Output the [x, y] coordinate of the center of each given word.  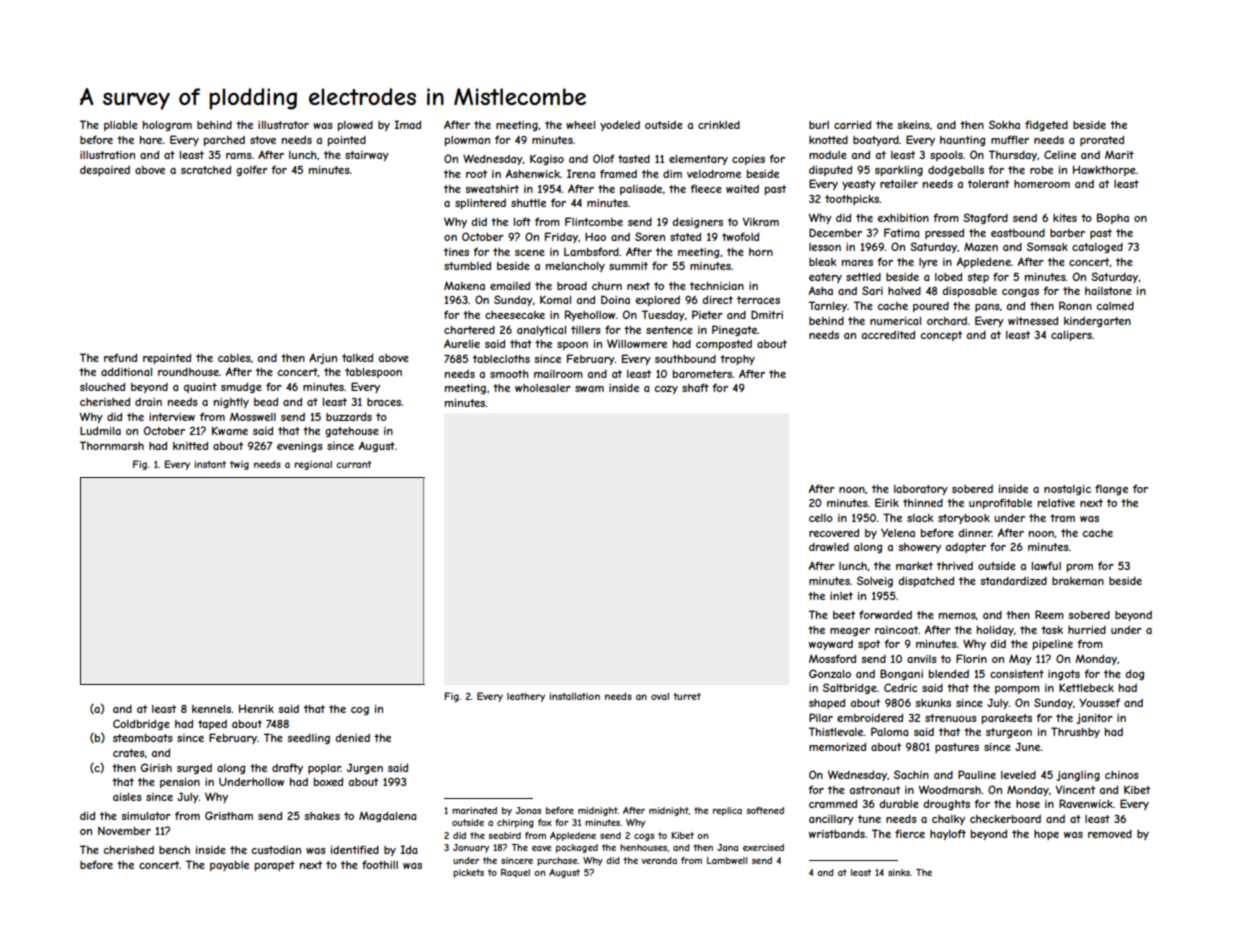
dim [672, 174]
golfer [252, 170]
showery [919, 548]
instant [210, 464]
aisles [127, 797]
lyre [928, 263]
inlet [841, 596]
